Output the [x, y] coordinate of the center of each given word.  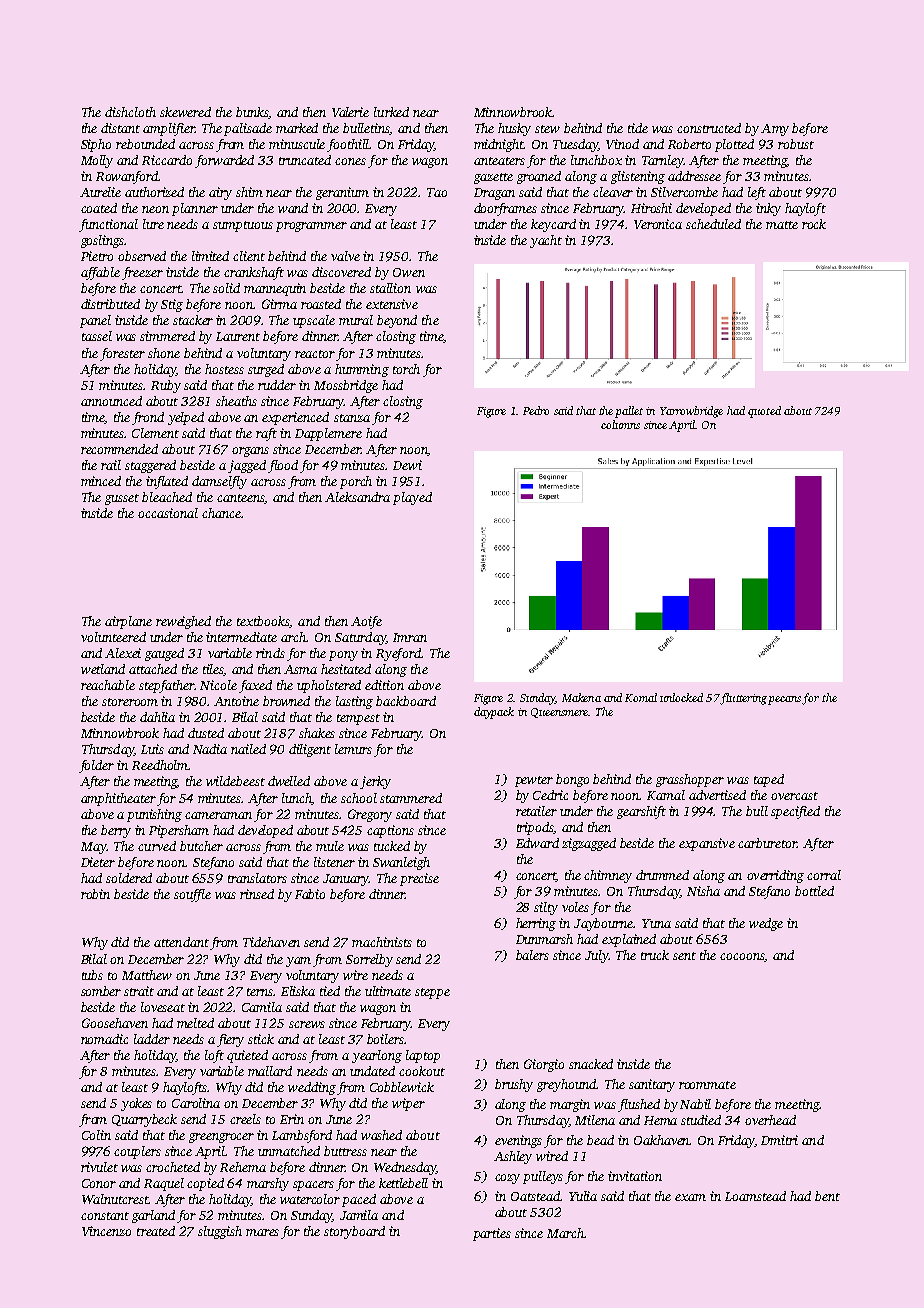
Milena [595, 1120]
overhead [770, 1120]
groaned [539, 177]
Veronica [658, 224]
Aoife [366, 622]
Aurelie [100, 192]
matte [782, 225]
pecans [784, 700]
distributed [110, 304]
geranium [342, 193]
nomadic [104, 1039]
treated [156, 1231]
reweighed [183, 622]
